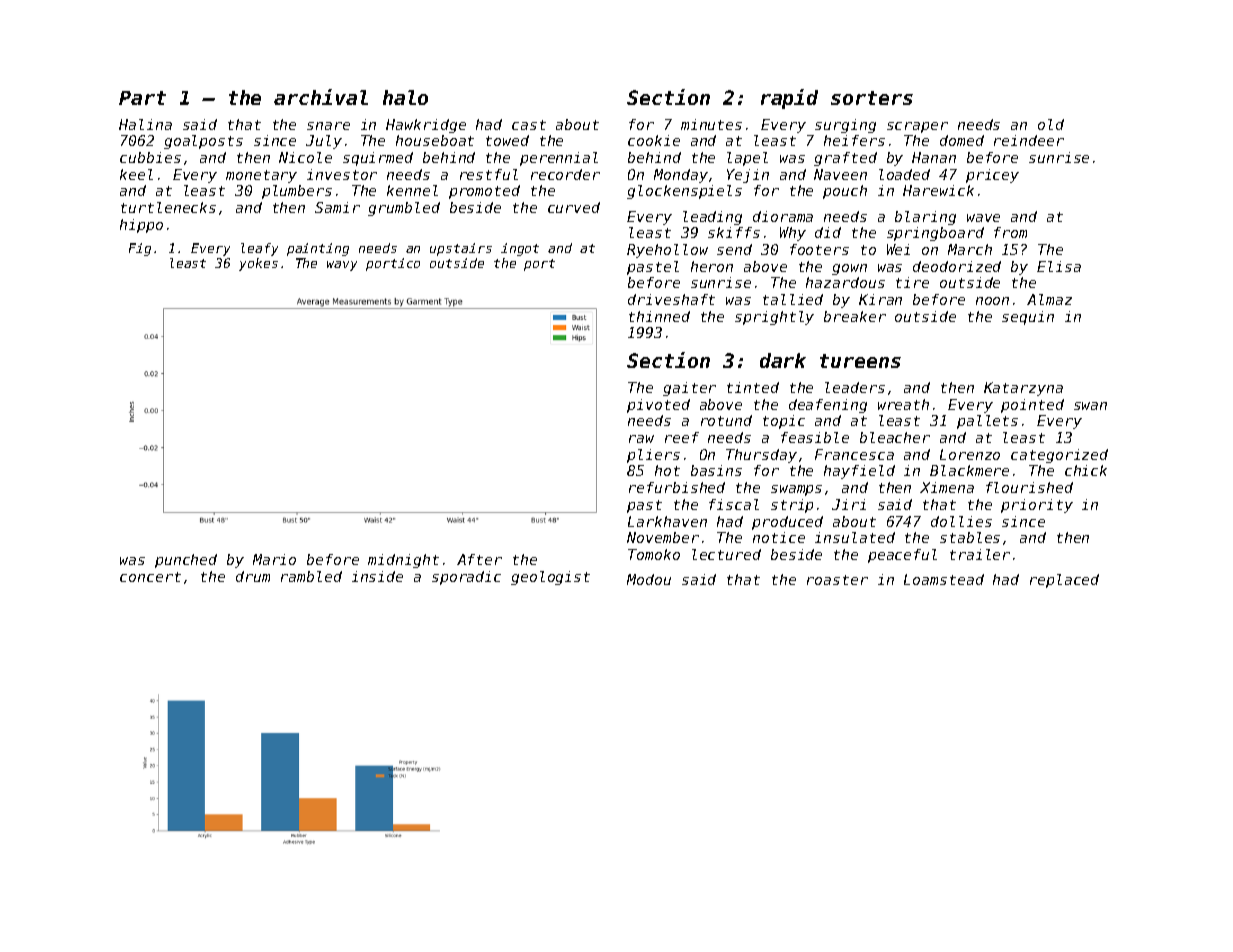  What do you see at coordinates (258, 264) in the page?
I see `yokes` at bounding box center [258, 264].
